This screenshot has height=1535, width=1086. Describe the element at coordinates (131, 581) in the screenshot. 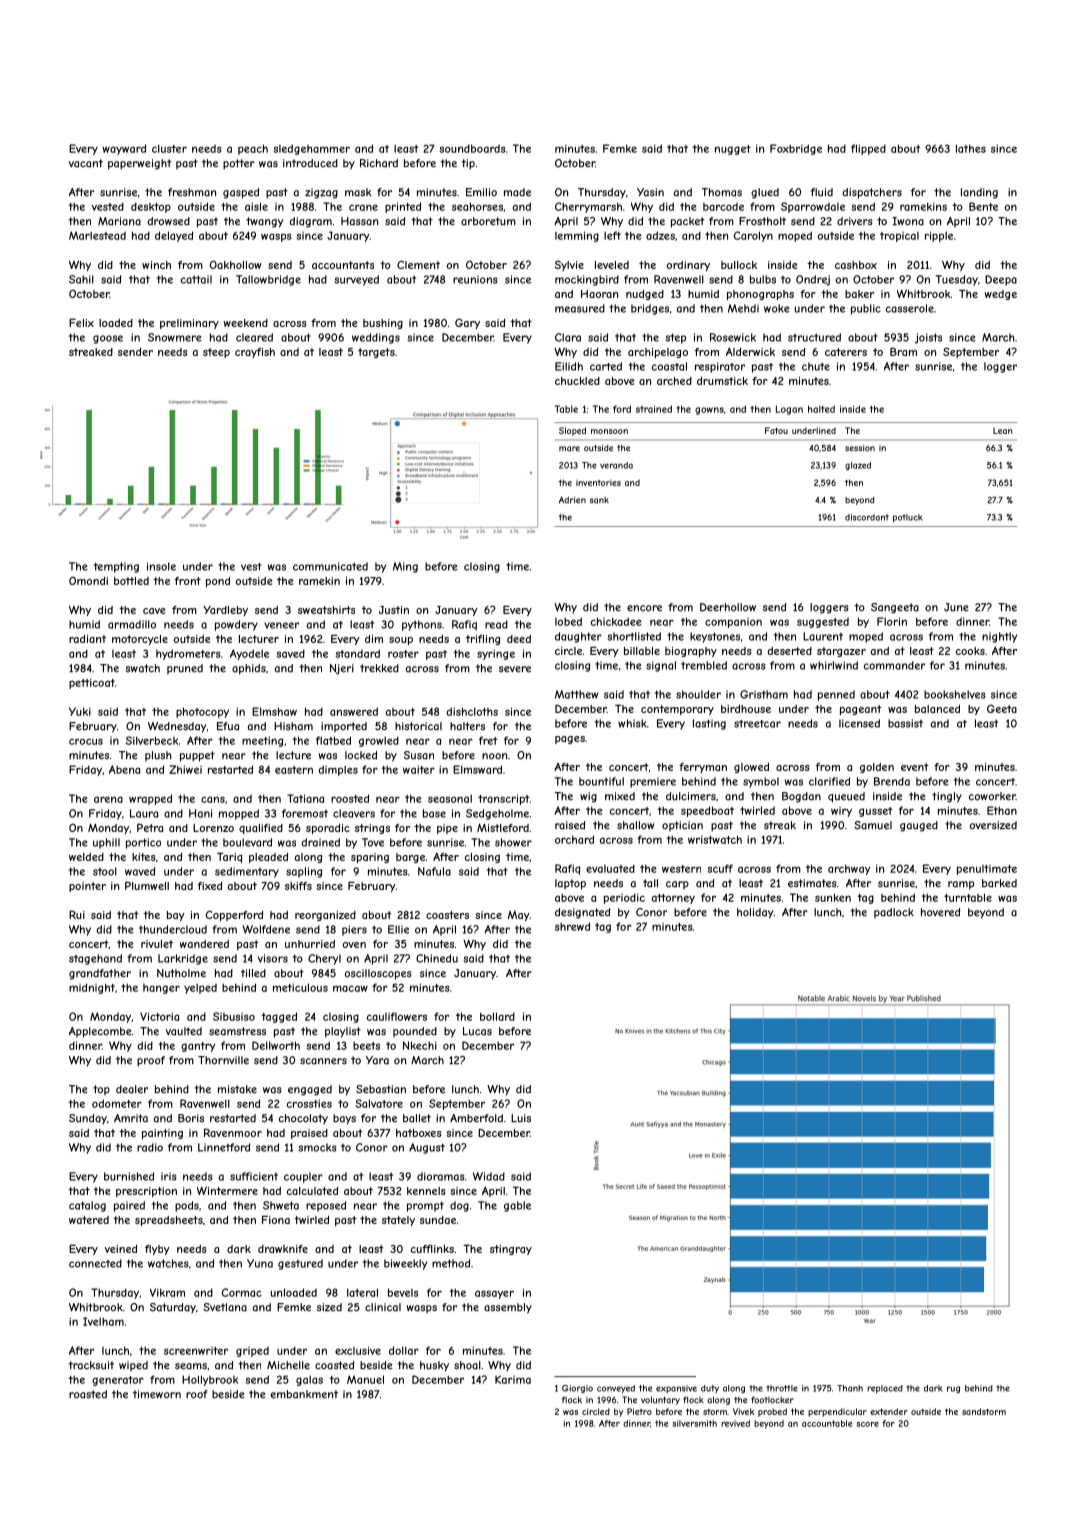

I see `bottled` at that location.
